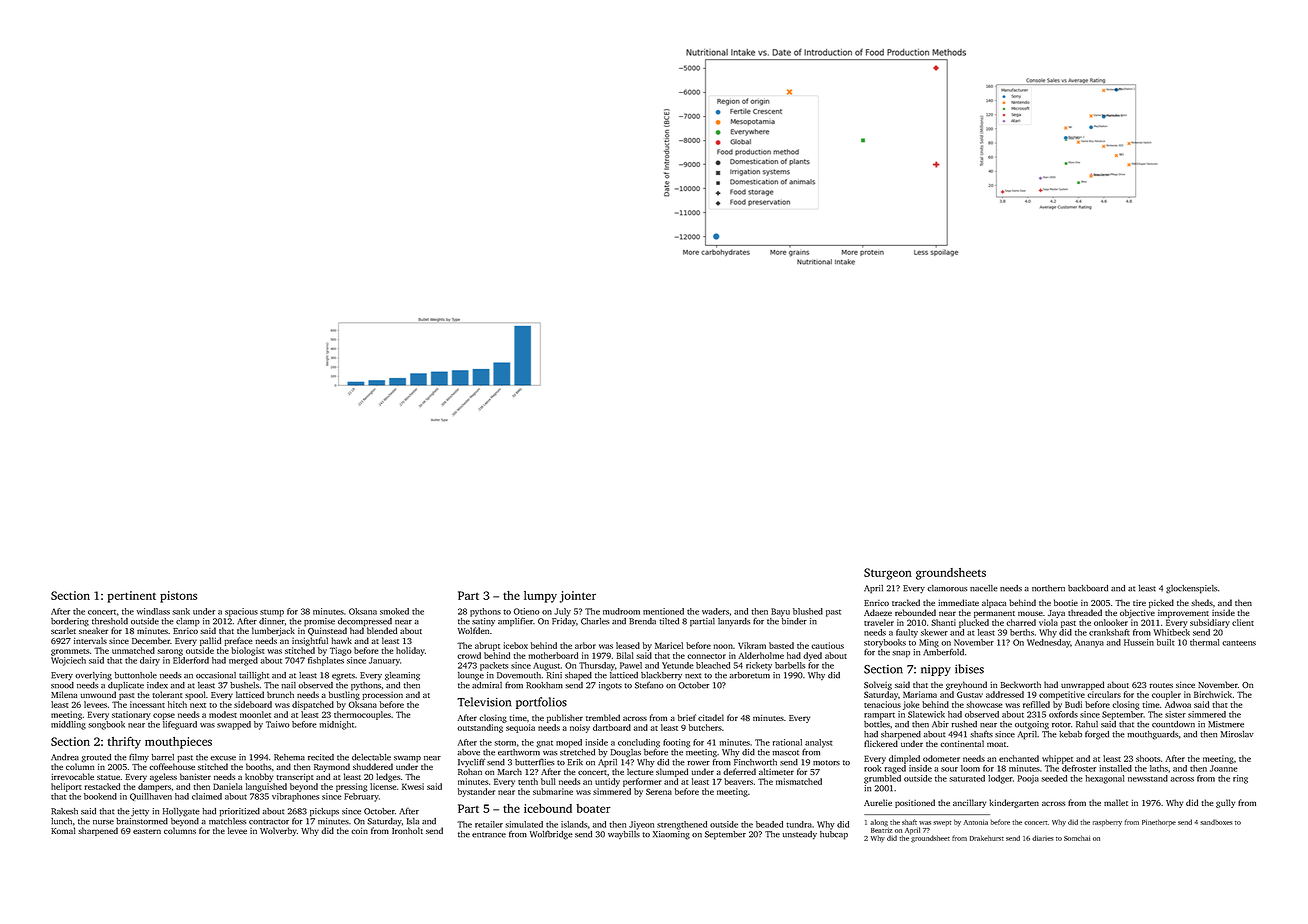  Describe the element at coordinates (943, 652) in the document. I see `Amberfold` at that location.
